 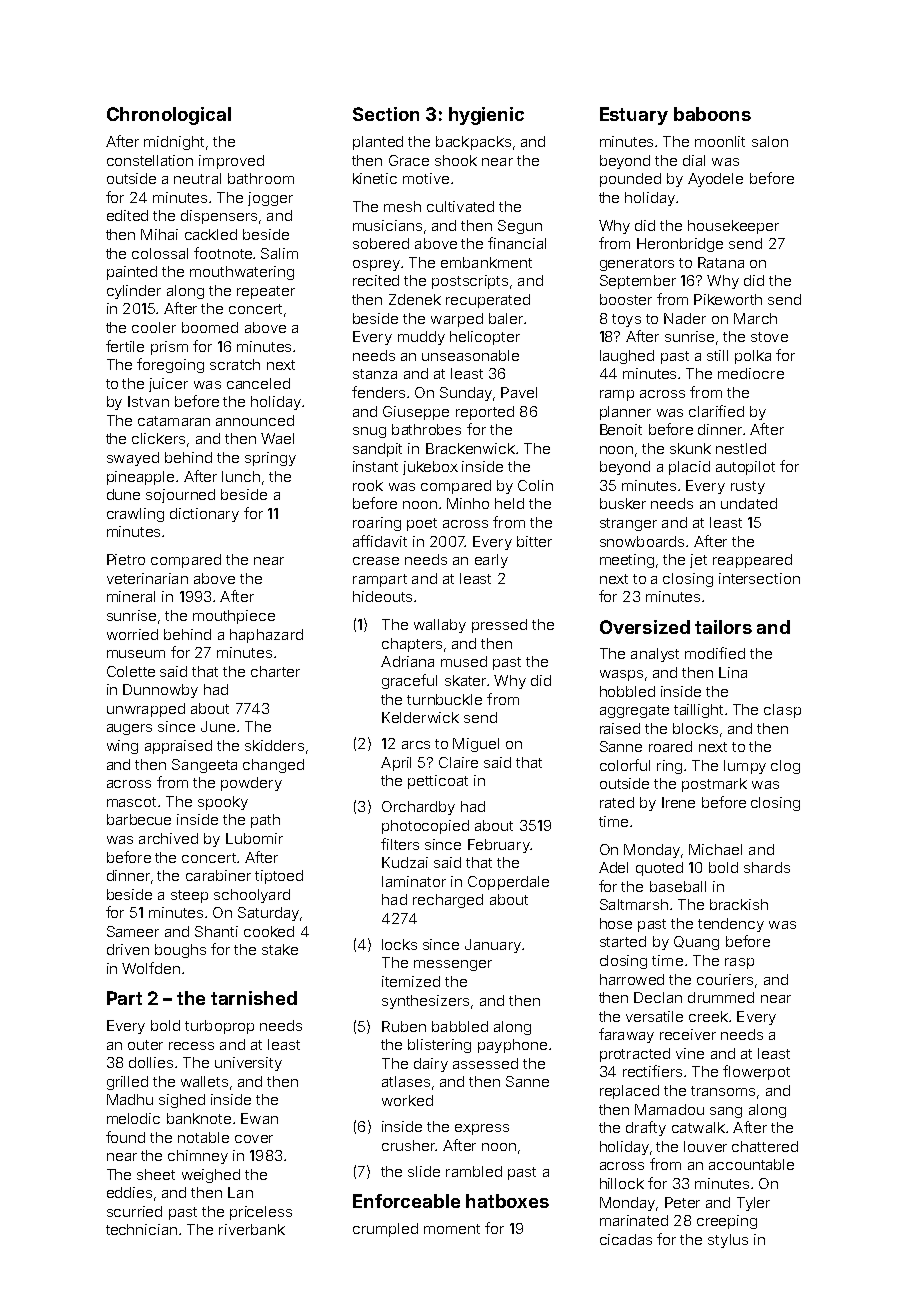 I want to click on dispensers, so click(x=219, y=217).
